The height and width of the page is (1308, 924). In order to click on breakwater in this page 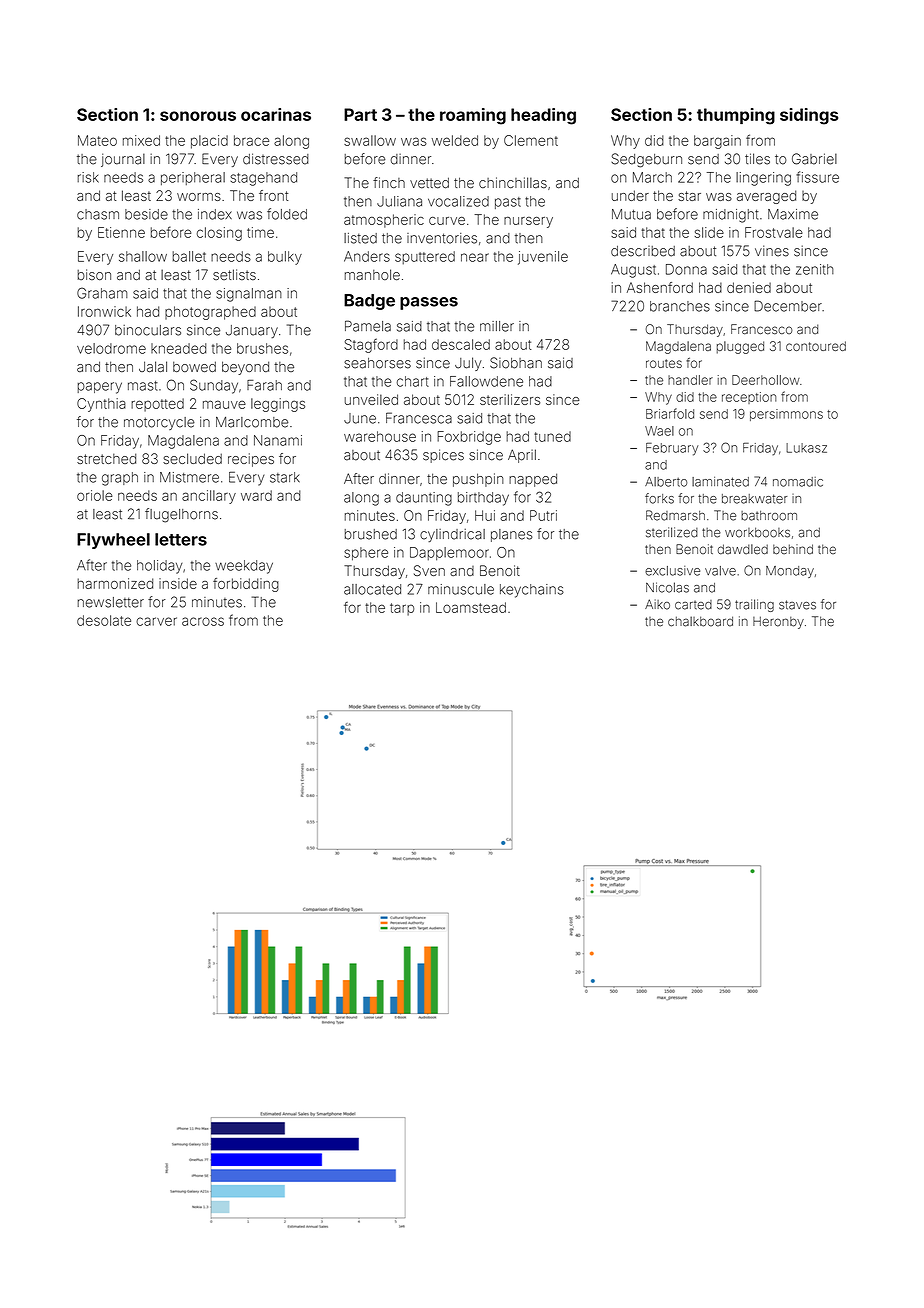, I will do `click(754, 499)`.
